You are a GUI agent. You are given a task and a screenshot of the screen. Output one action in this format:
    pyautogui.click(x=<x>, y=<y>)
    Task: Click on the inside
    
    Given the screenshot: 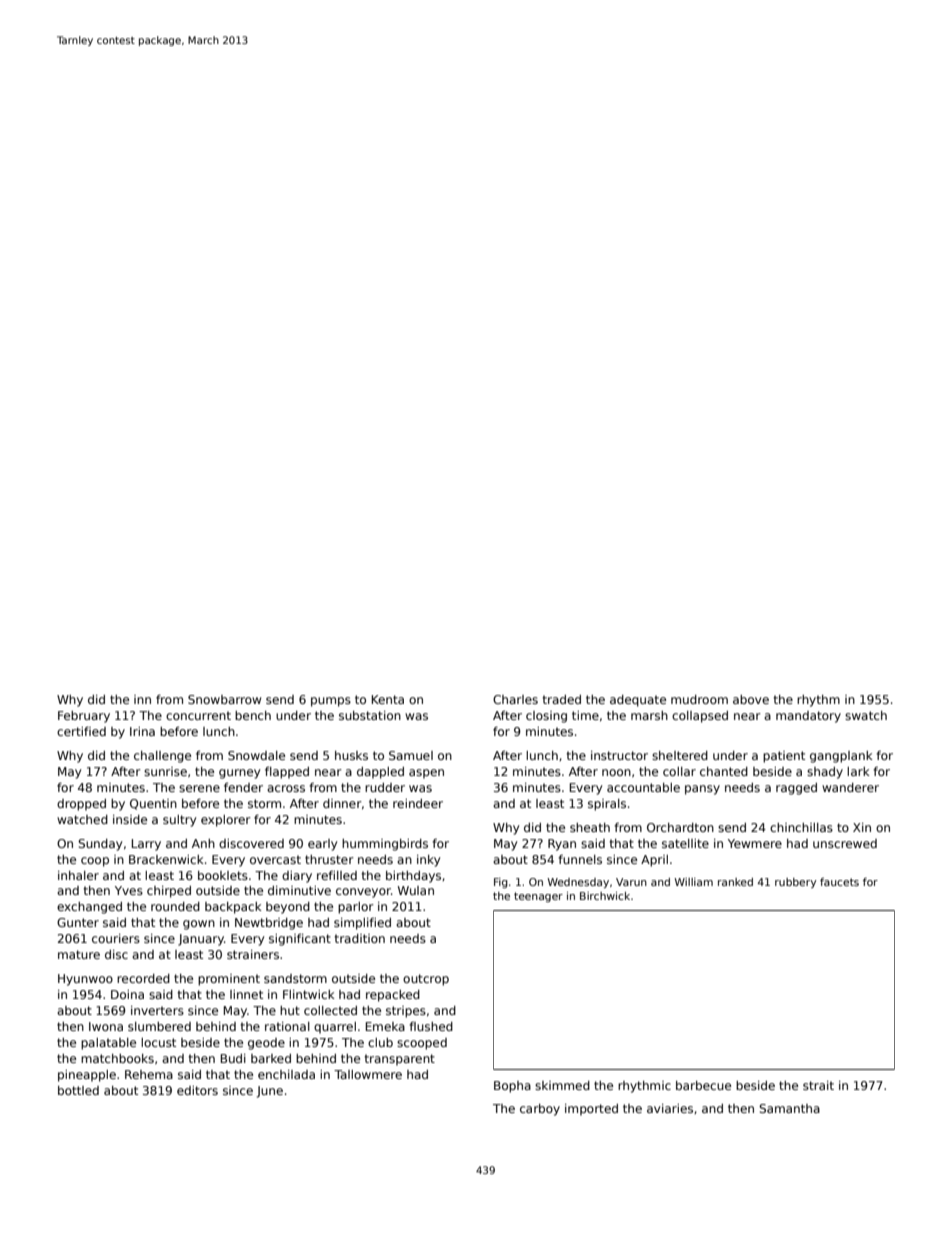 What is the action you would take?
    pyautogui.click(x=130, y=819)
